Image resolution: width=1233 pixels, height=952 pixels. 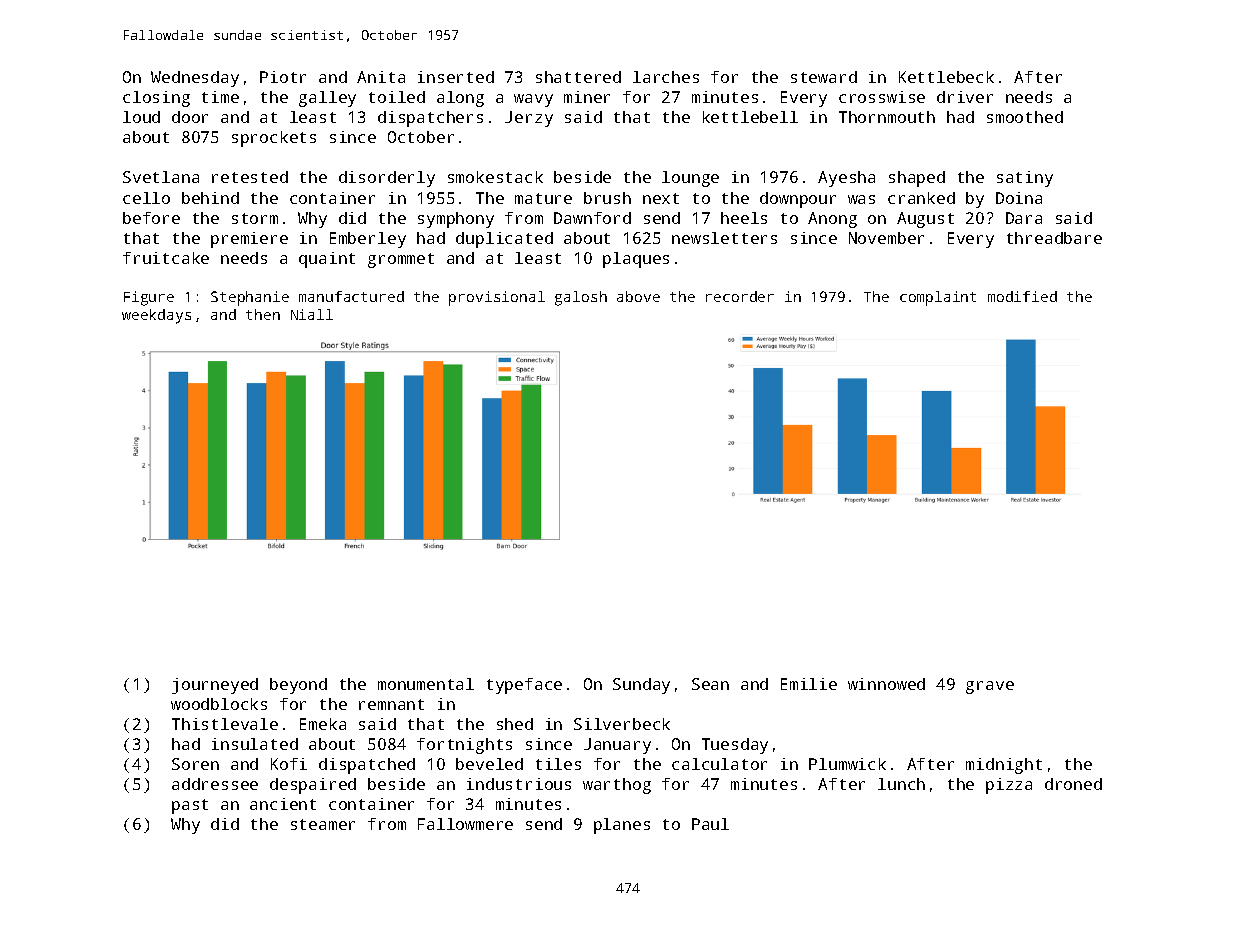 I want to click on past, so click(x=190, y=806).
